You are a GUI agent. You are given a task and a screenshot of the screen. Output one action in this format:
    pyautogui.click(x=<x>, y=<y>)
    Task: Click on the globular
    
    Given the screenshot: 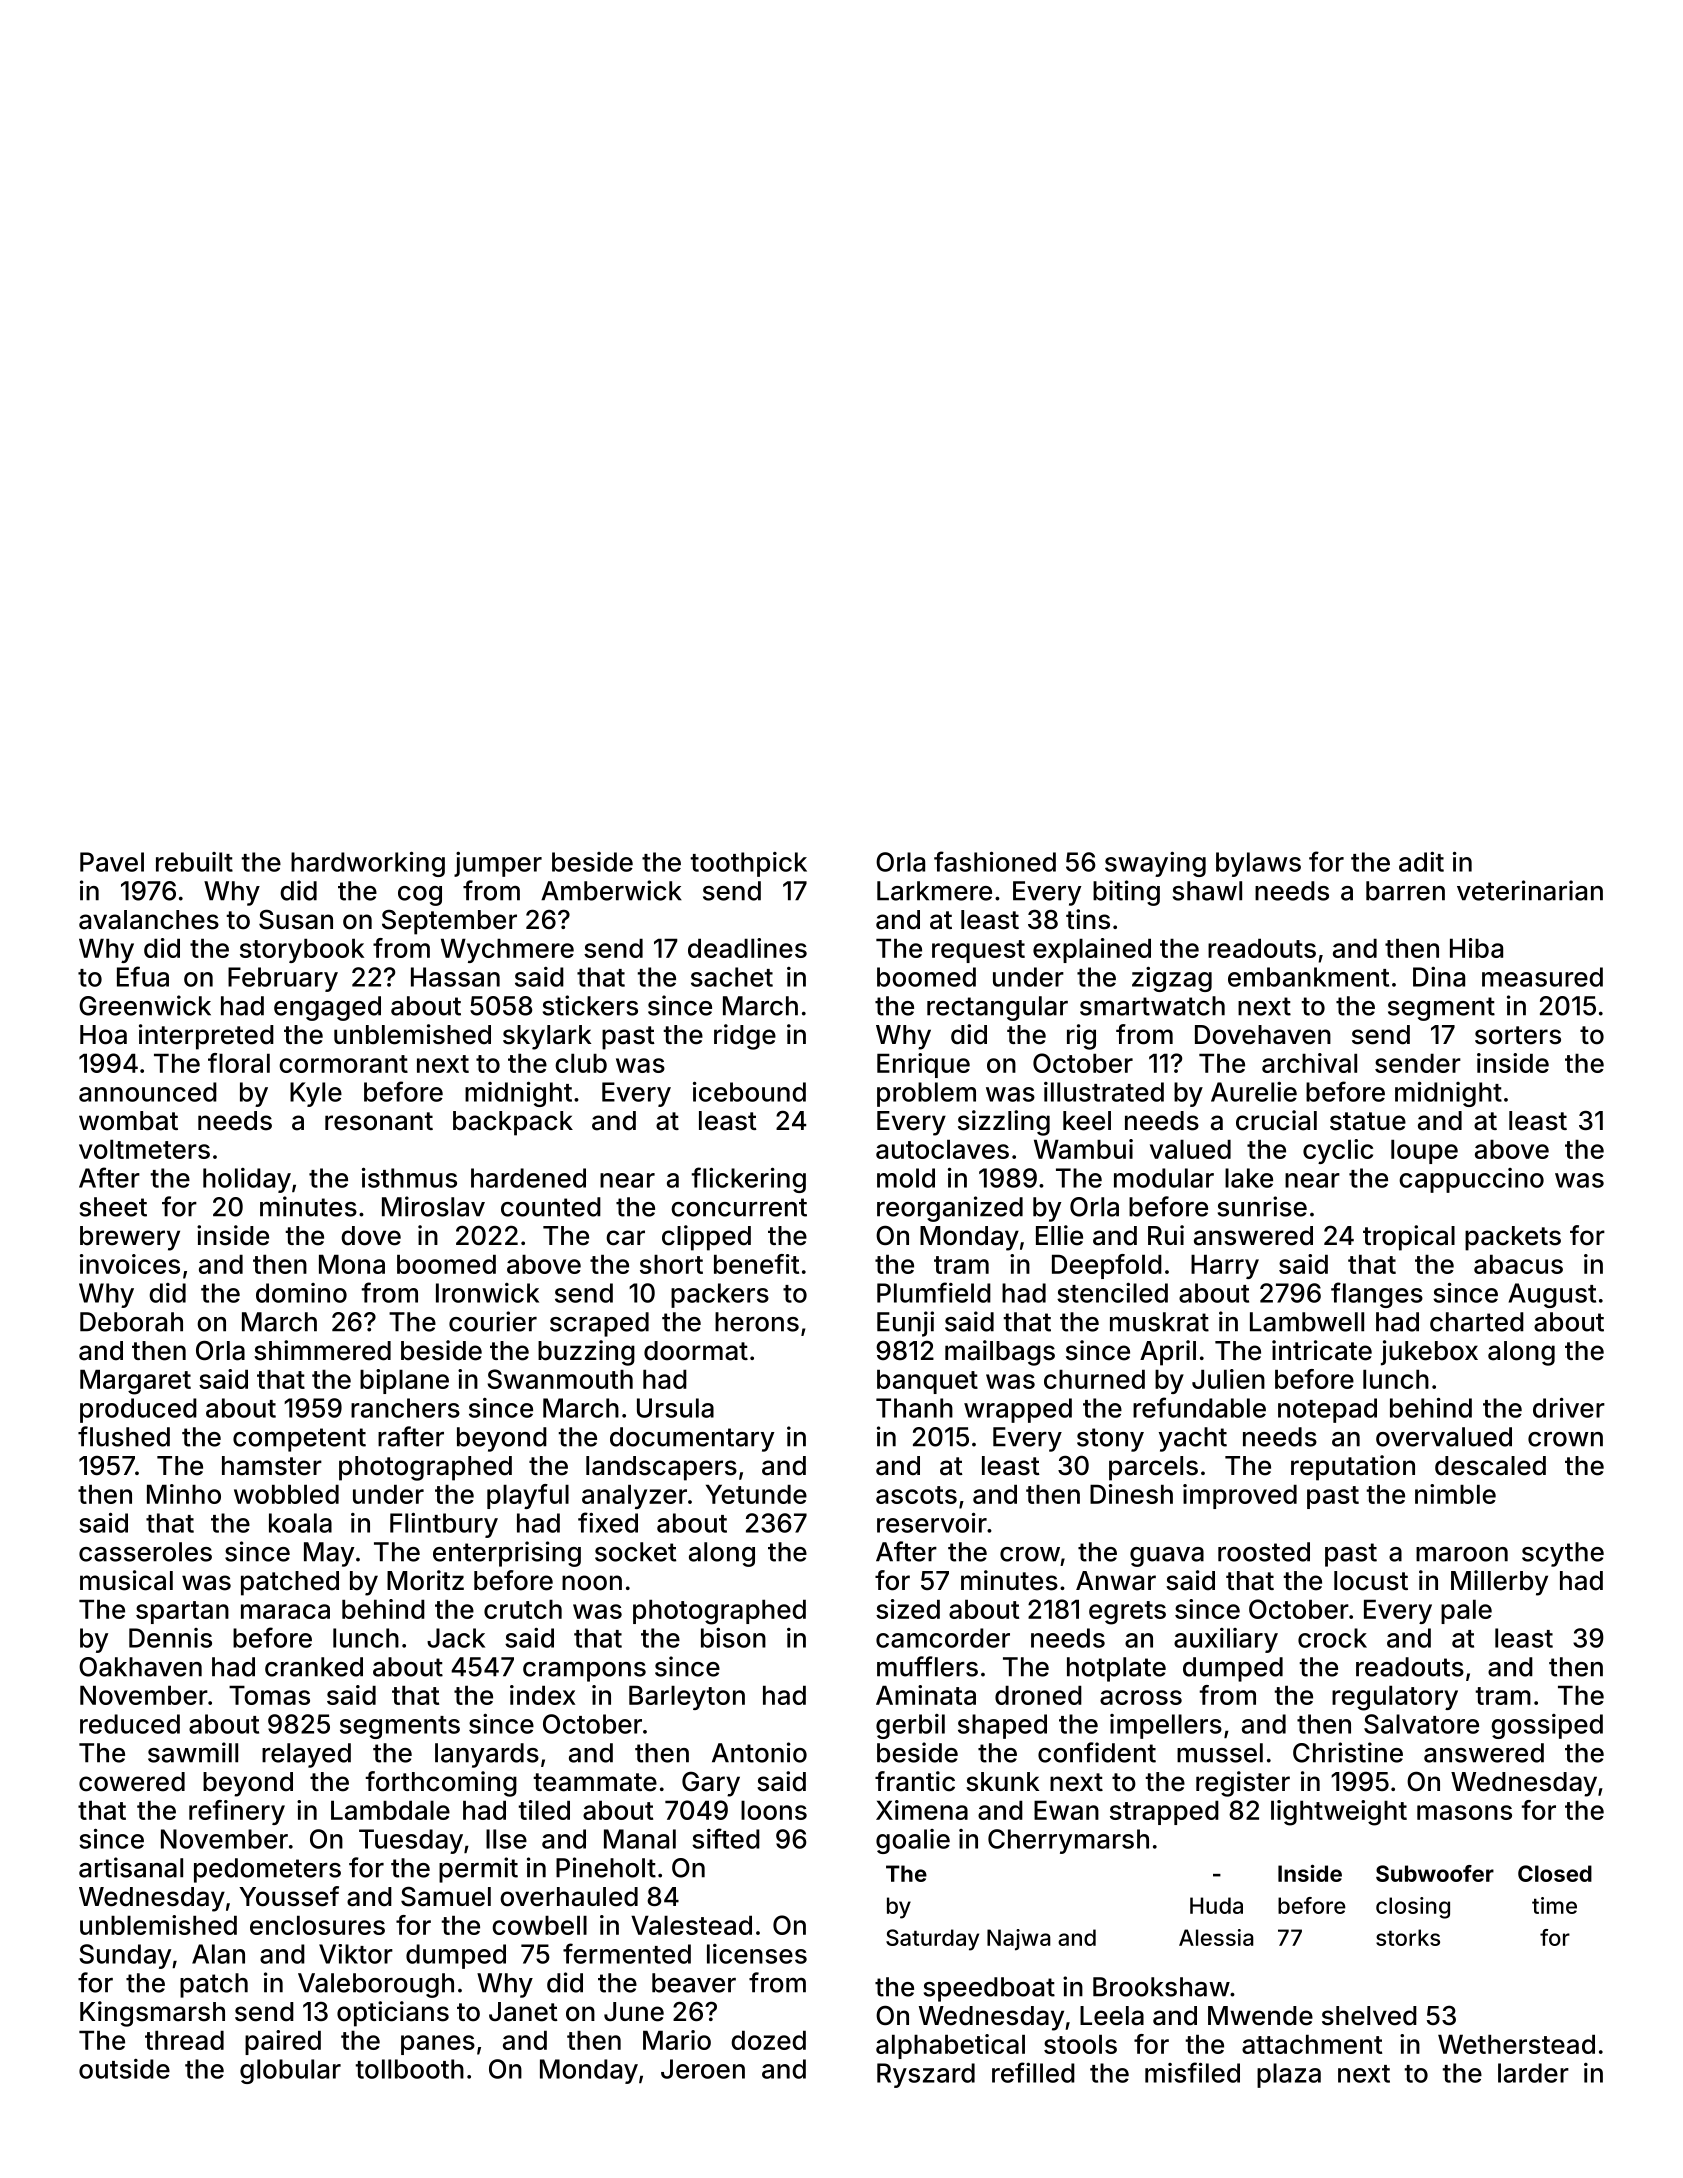 What is the action you would take?
    pyautogui.click(x=290, y=2071)
